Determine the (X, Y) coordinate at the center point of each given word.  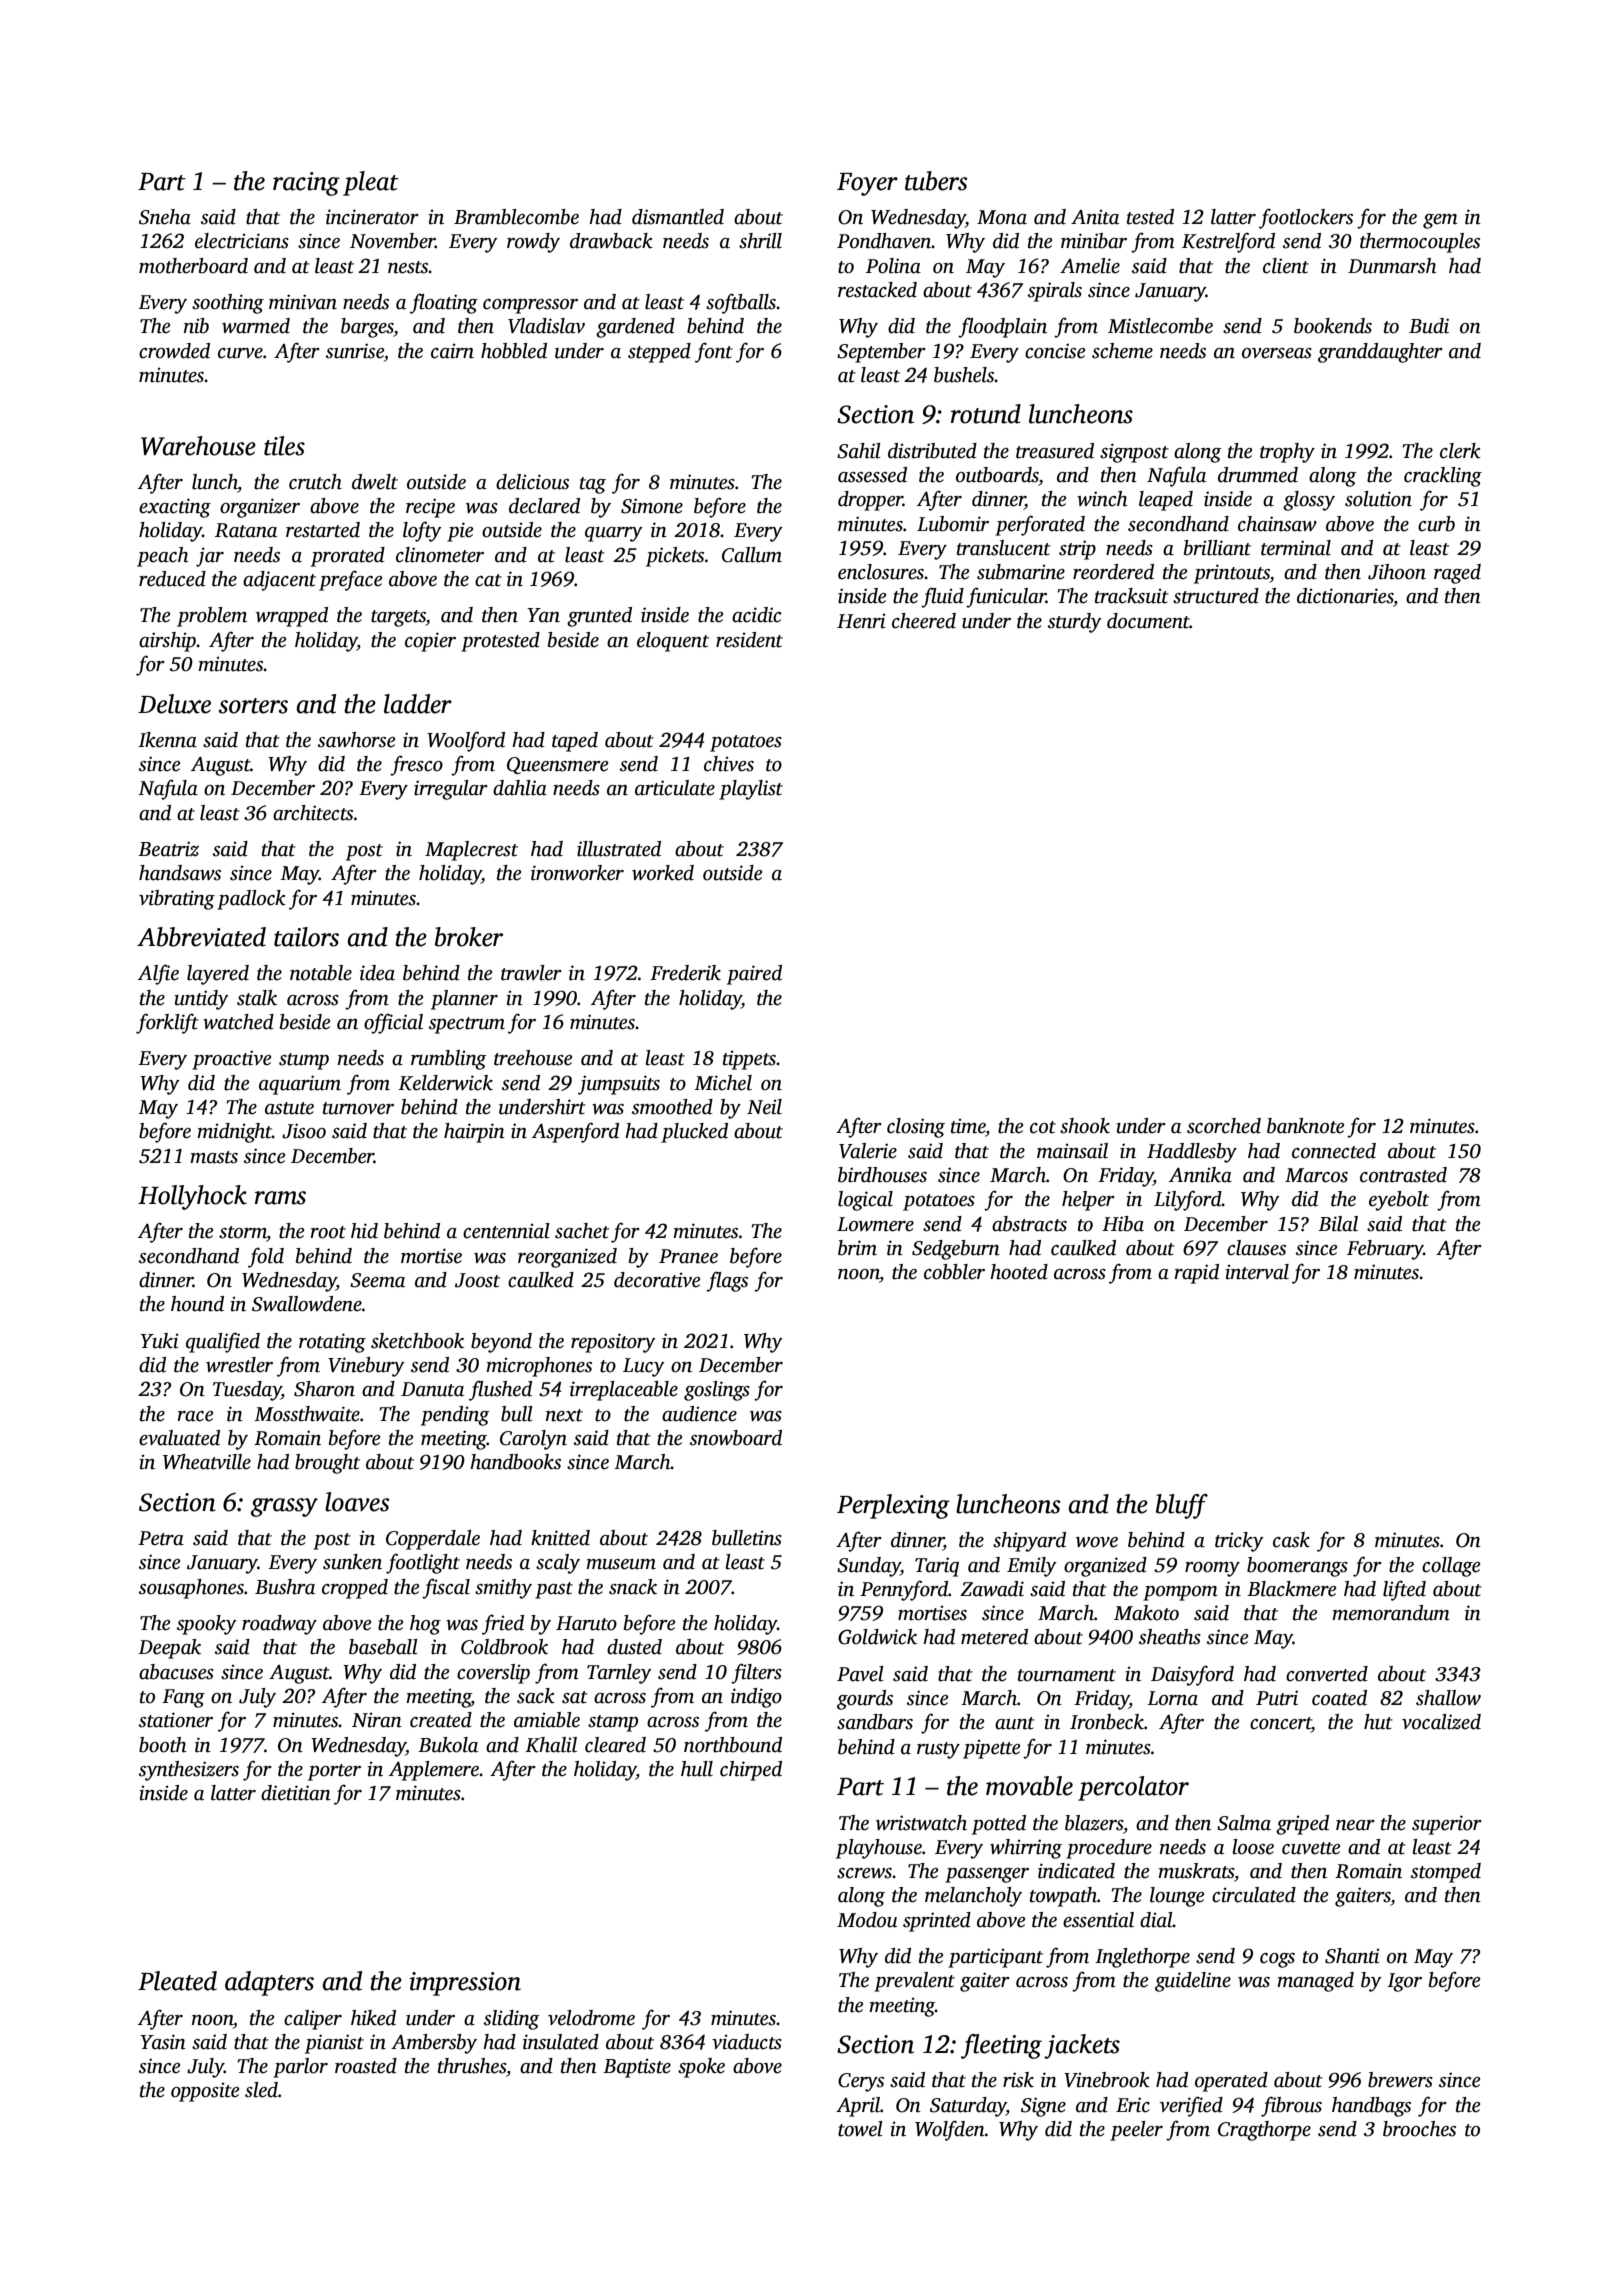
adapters (269, 1983)
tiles (284, 446)
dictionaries (1345, 596)
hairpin (474, 1133)
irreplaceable (624, 1391)
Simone (652, 506)
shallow (1448, 1698)
